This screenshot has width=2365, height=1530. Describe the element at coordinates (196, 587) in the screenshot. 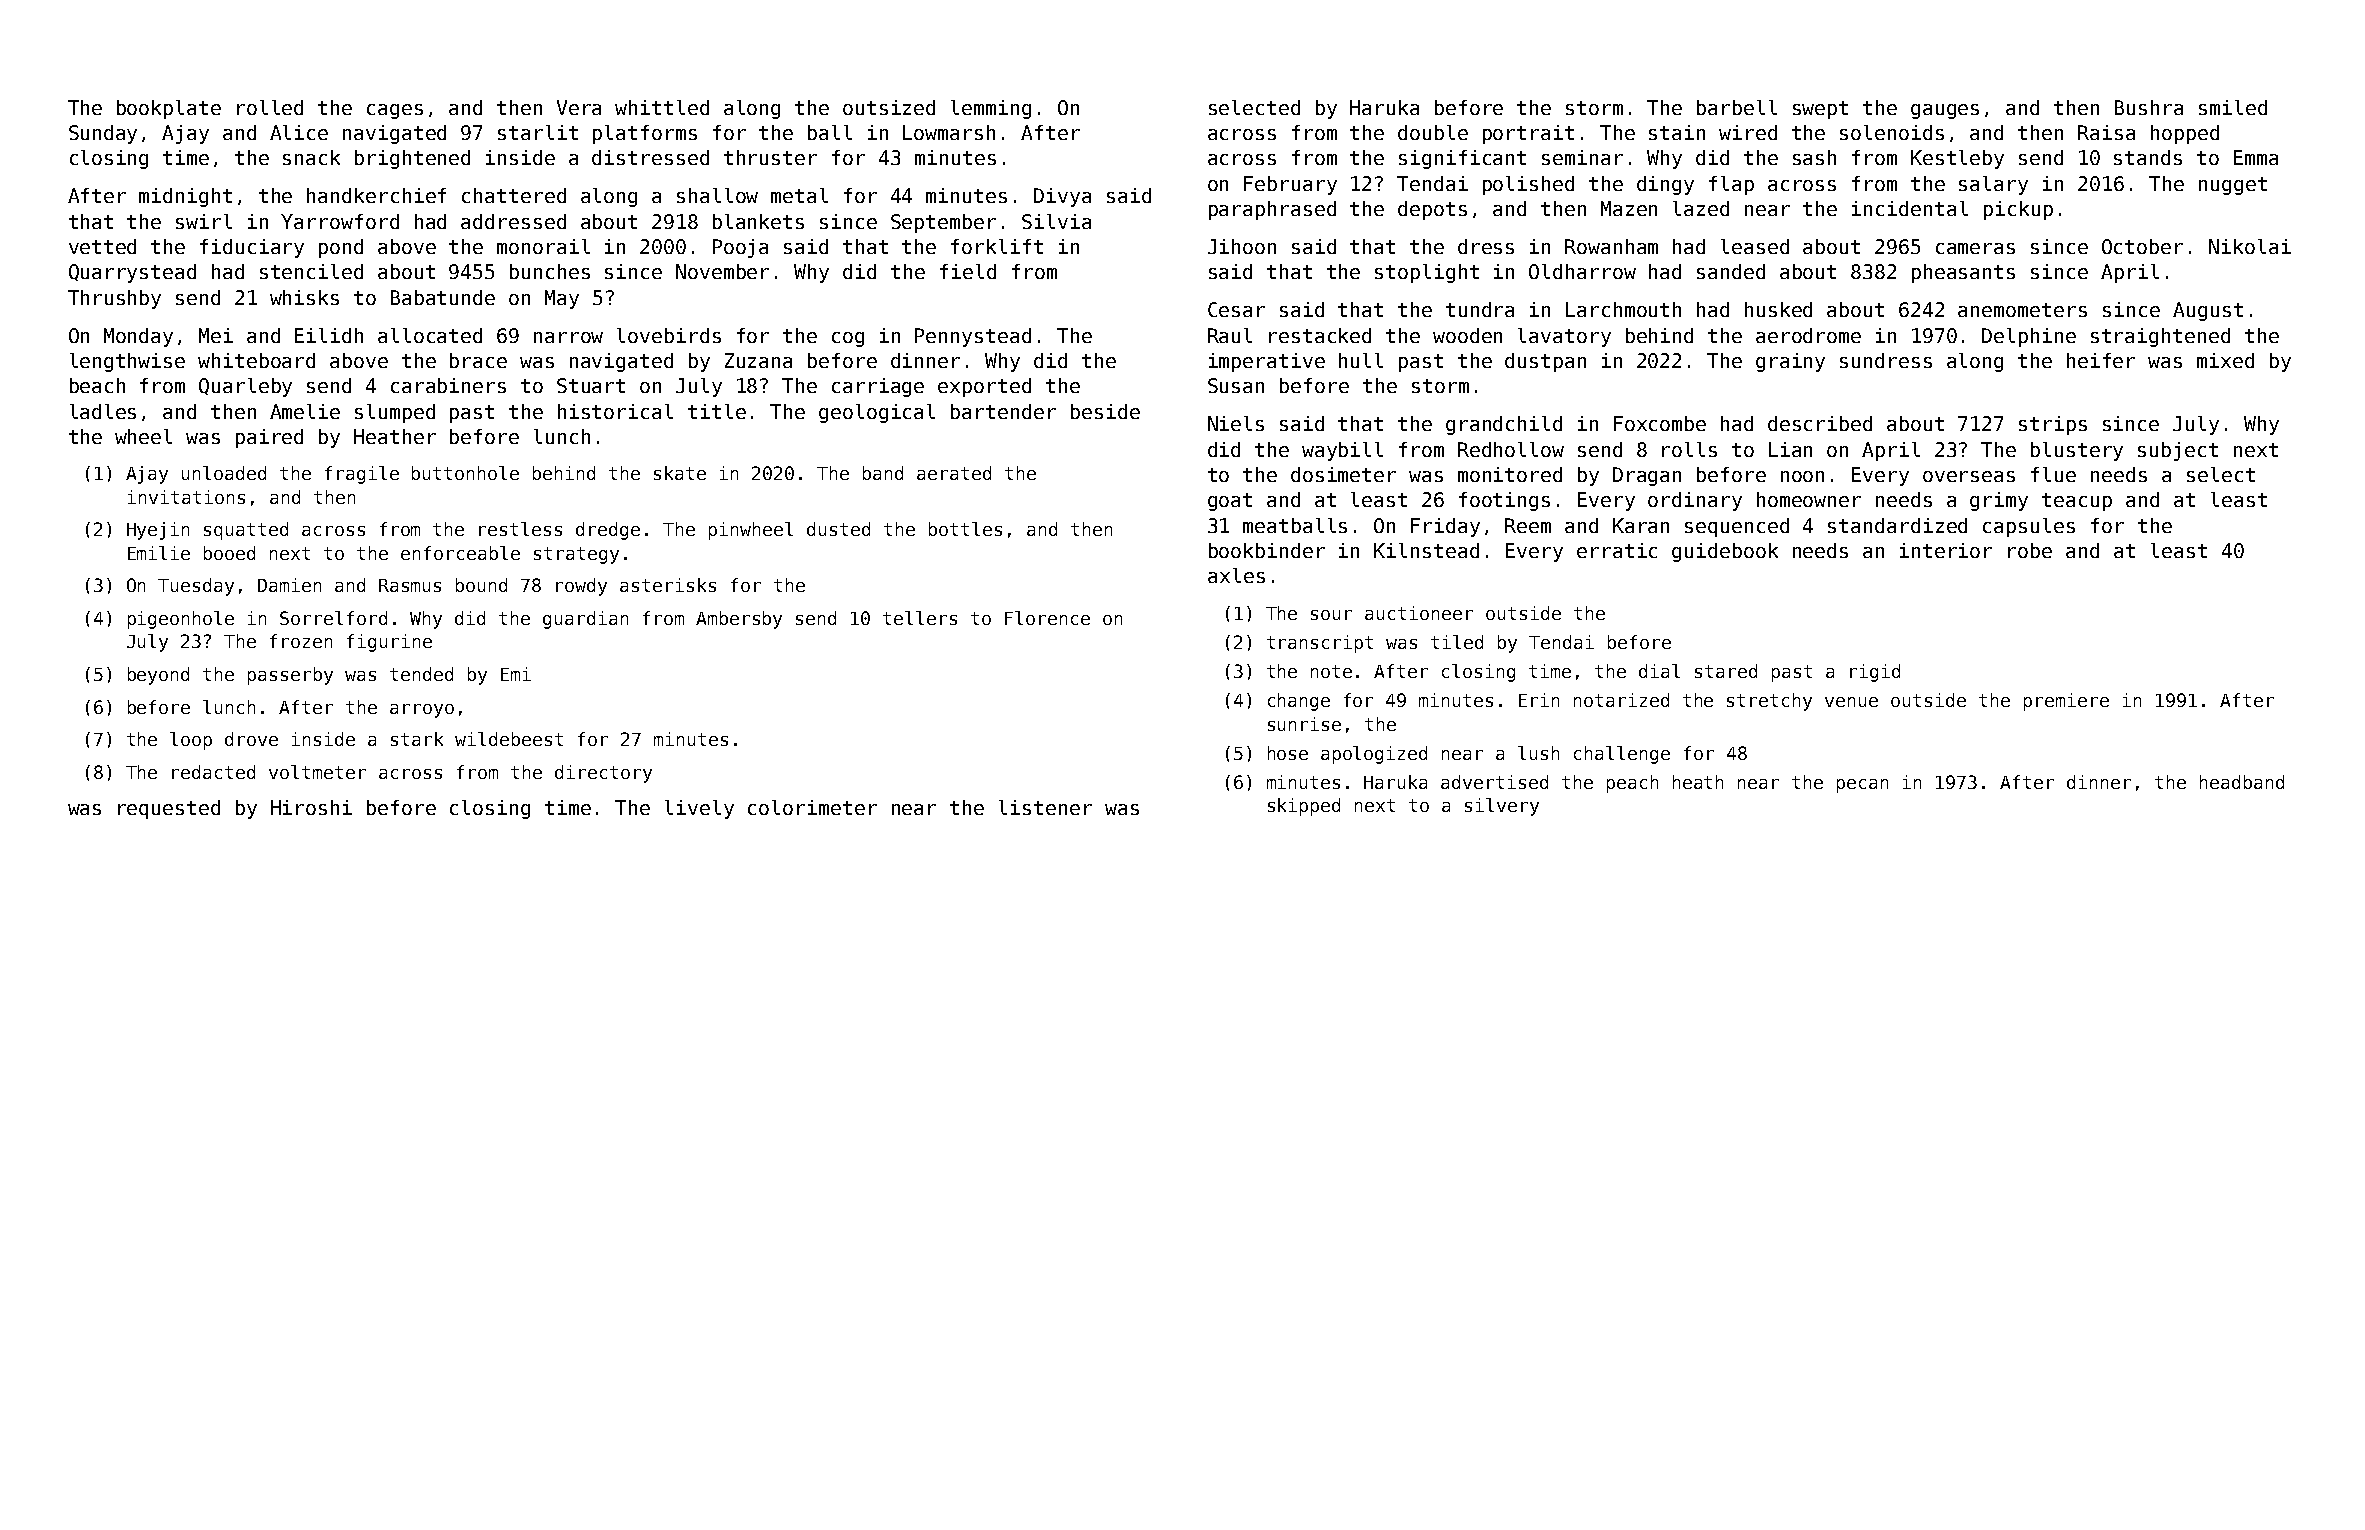

I see `Tuesday` at that location.
